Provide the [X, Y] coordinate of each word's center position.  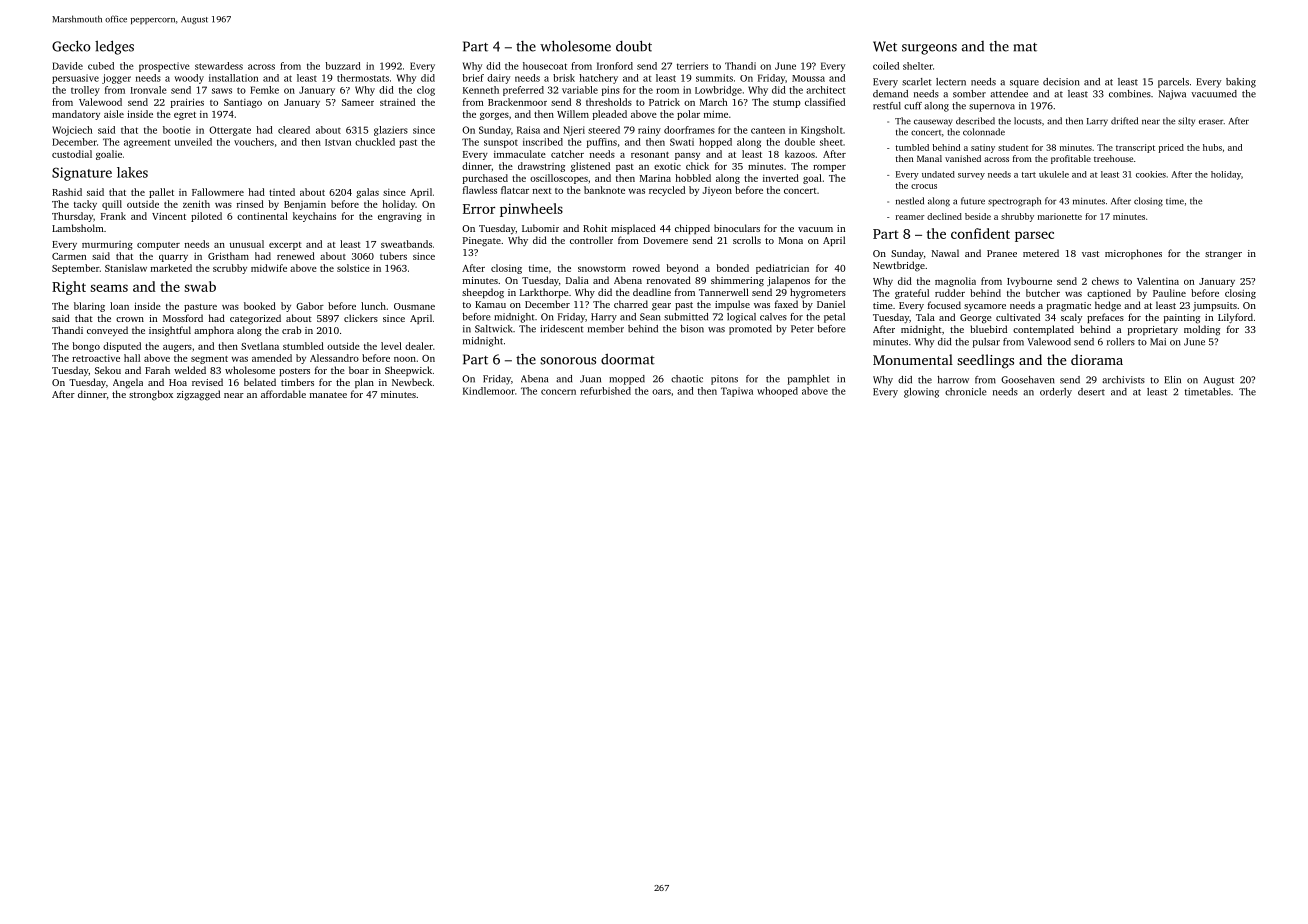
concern [558, 392]
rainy [649, 131]
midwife [269, 268]
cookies [1151, 174]
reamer [910, 217]
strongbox [151, 395]
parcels [1173, 83]
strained [397, 102]
